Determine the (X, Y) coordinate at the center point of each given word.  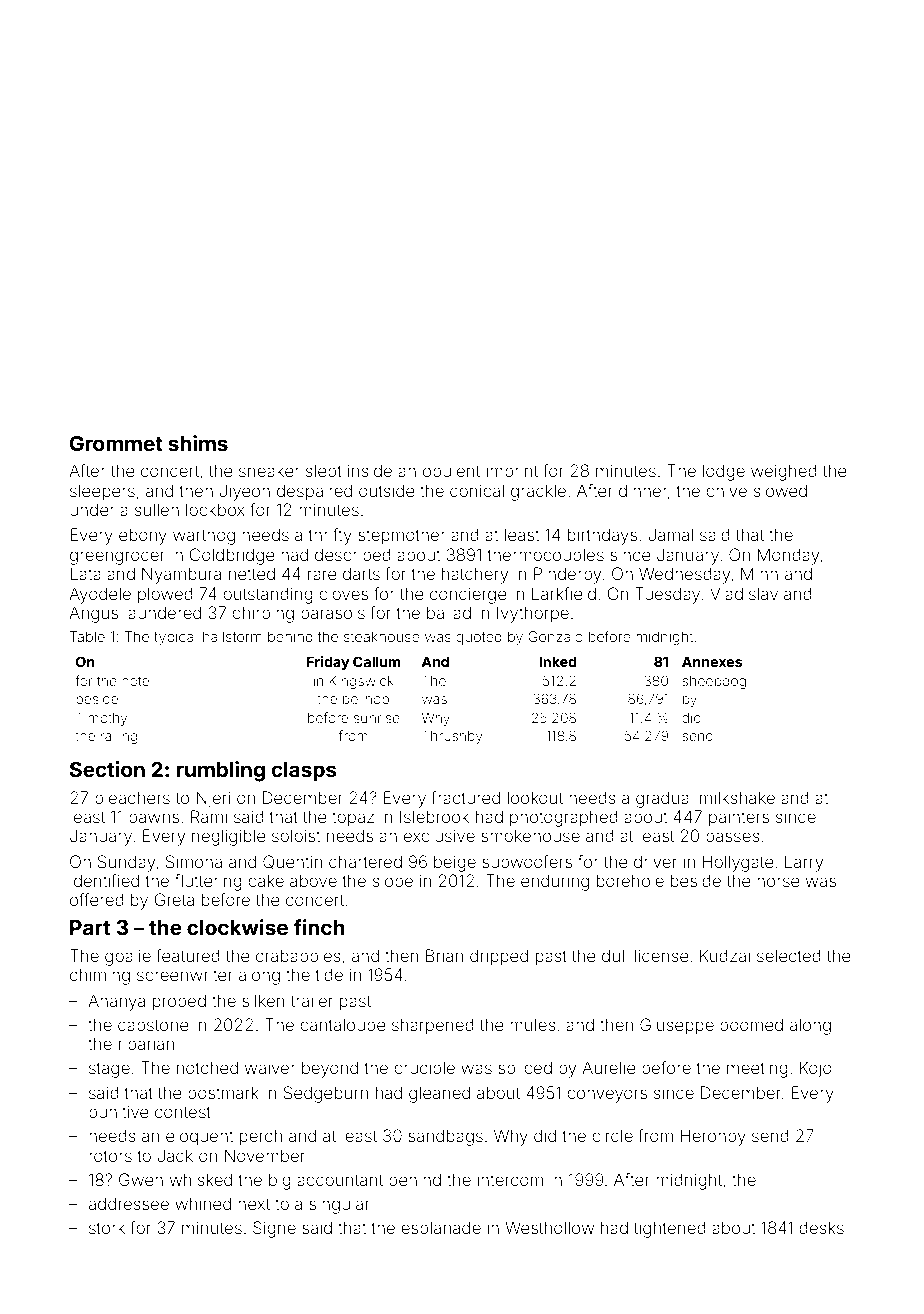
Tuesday (667, 595)
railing (119, 737)
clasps (304, 772)
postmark (223, 1094)
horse (778, 881)
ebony (143, 536)
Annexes (712, 661)
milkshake (737, 797)
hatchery (475, 575)
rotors (110, 1156)
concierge (468, 595)
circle (612, 1135)
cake (266, 880)
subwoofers (527, 861)
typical (175, 638)
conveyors (607, 1096)
